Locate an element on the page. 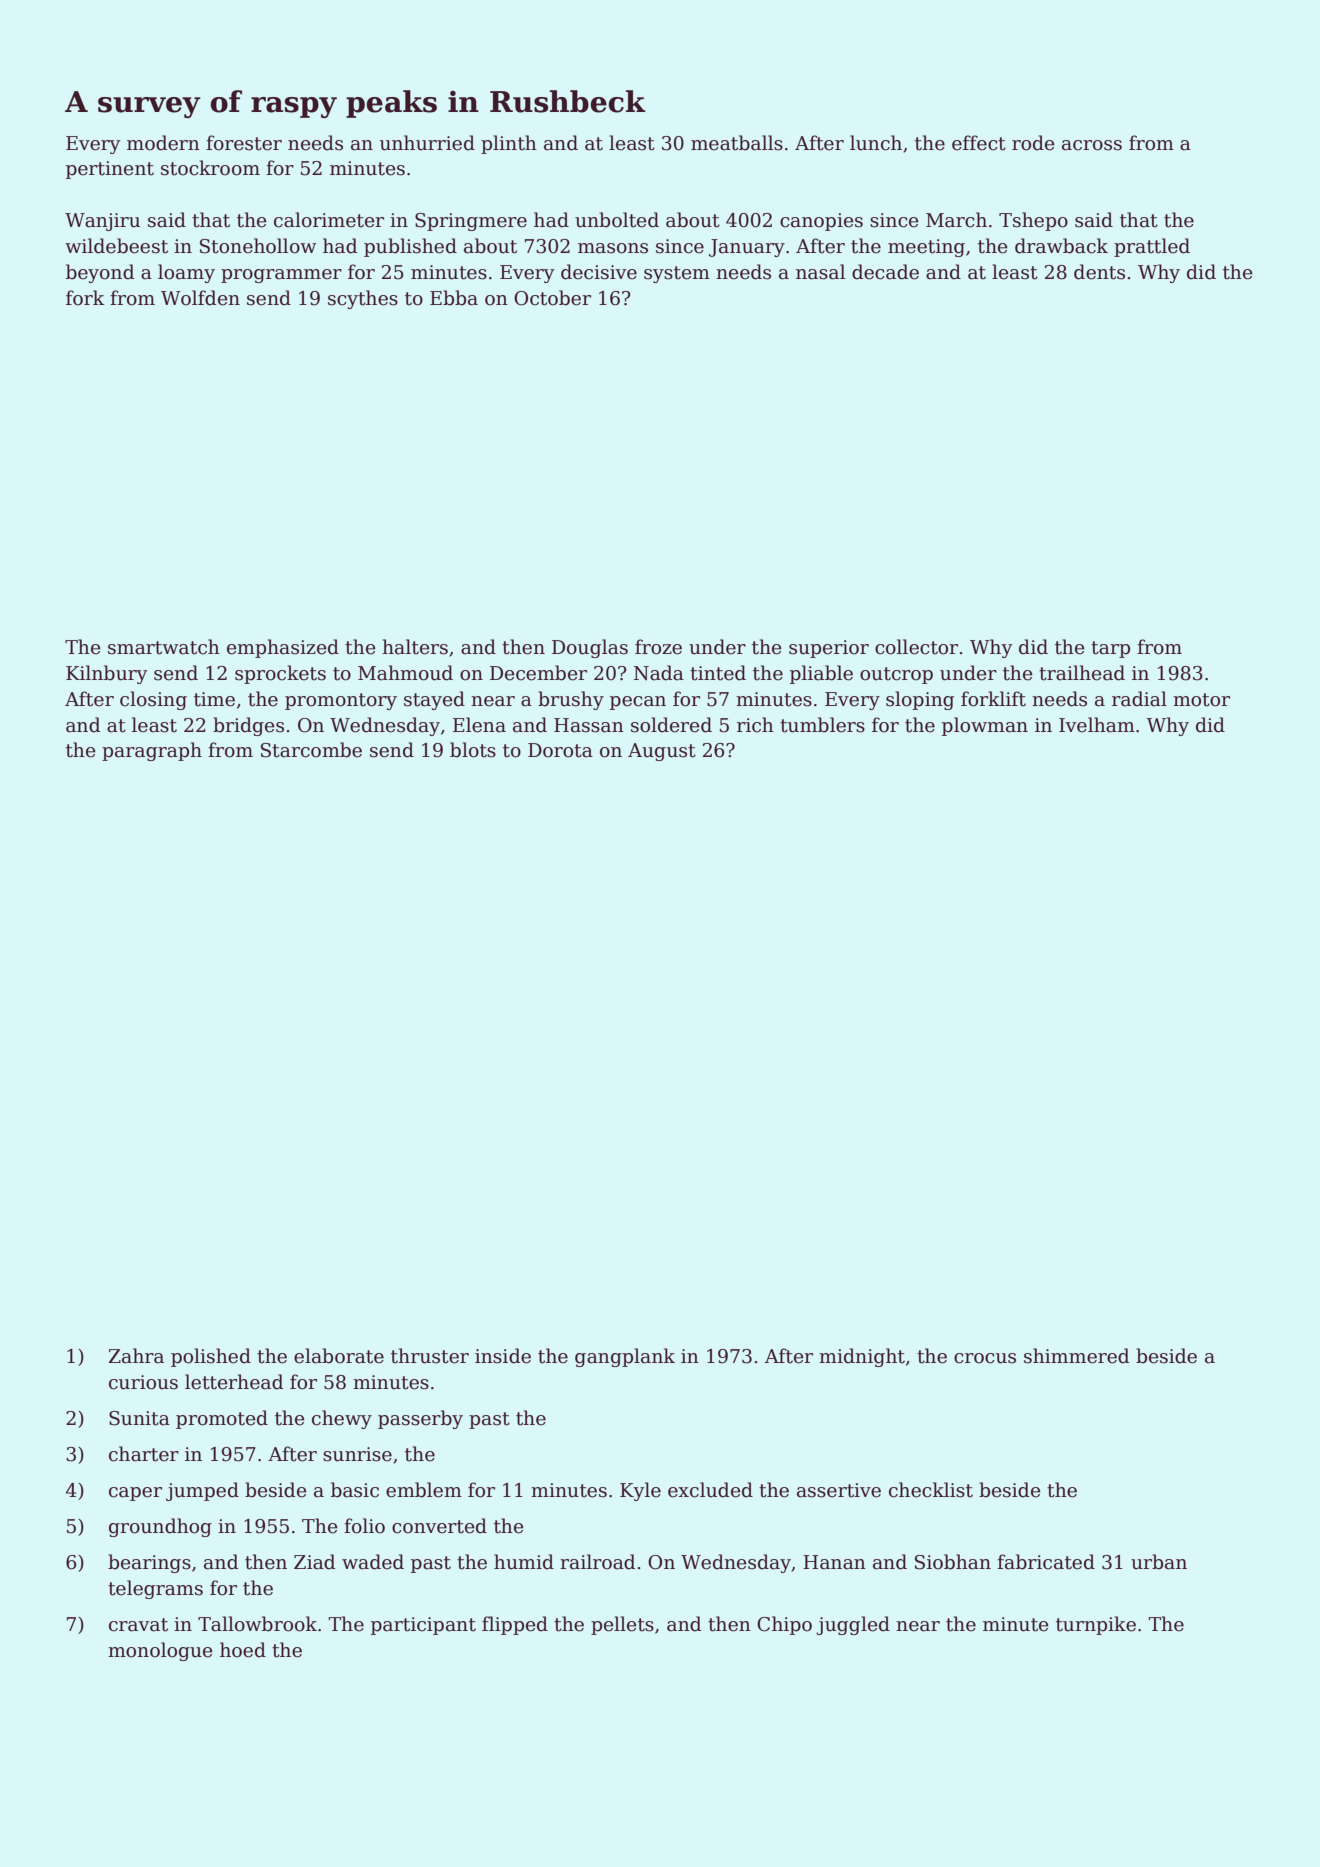 This image has height=1867, width=1320. calorimeter is located at coordinates (329, 220).
